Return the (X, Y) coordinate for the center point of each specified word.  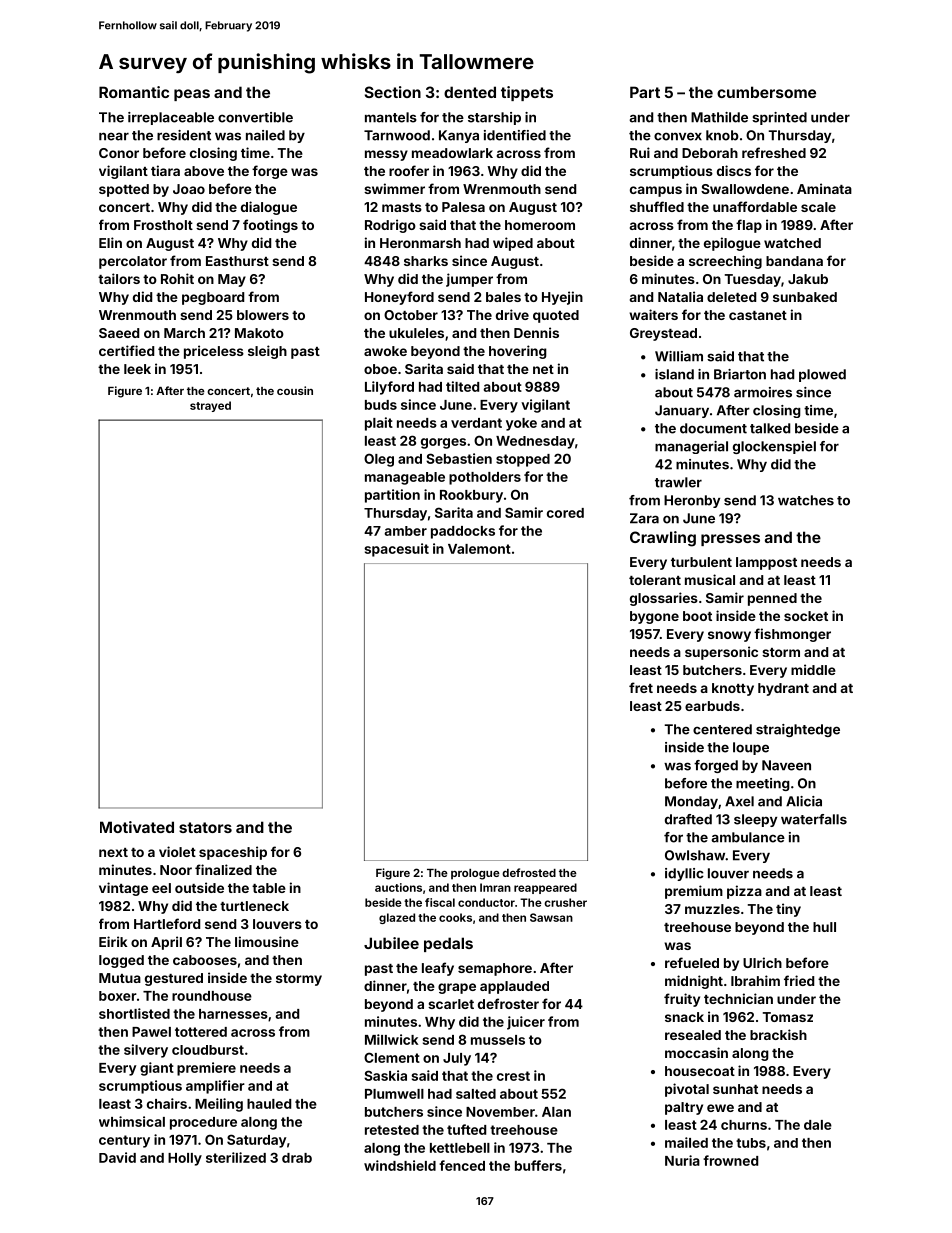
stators (205, 827)
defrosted (529, 872)
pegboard (213, 298)
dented (470, 92)
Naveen (786, 765)
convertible (255, 117)
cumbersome (766, 92)
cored (565, 513)
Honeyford (399, 298)
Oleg (379, 460)
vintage (123, 889)
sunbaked (805, 297)
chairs (167, 1103)
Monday (691, 802)
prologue (475, 874)
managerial (691, 447)
